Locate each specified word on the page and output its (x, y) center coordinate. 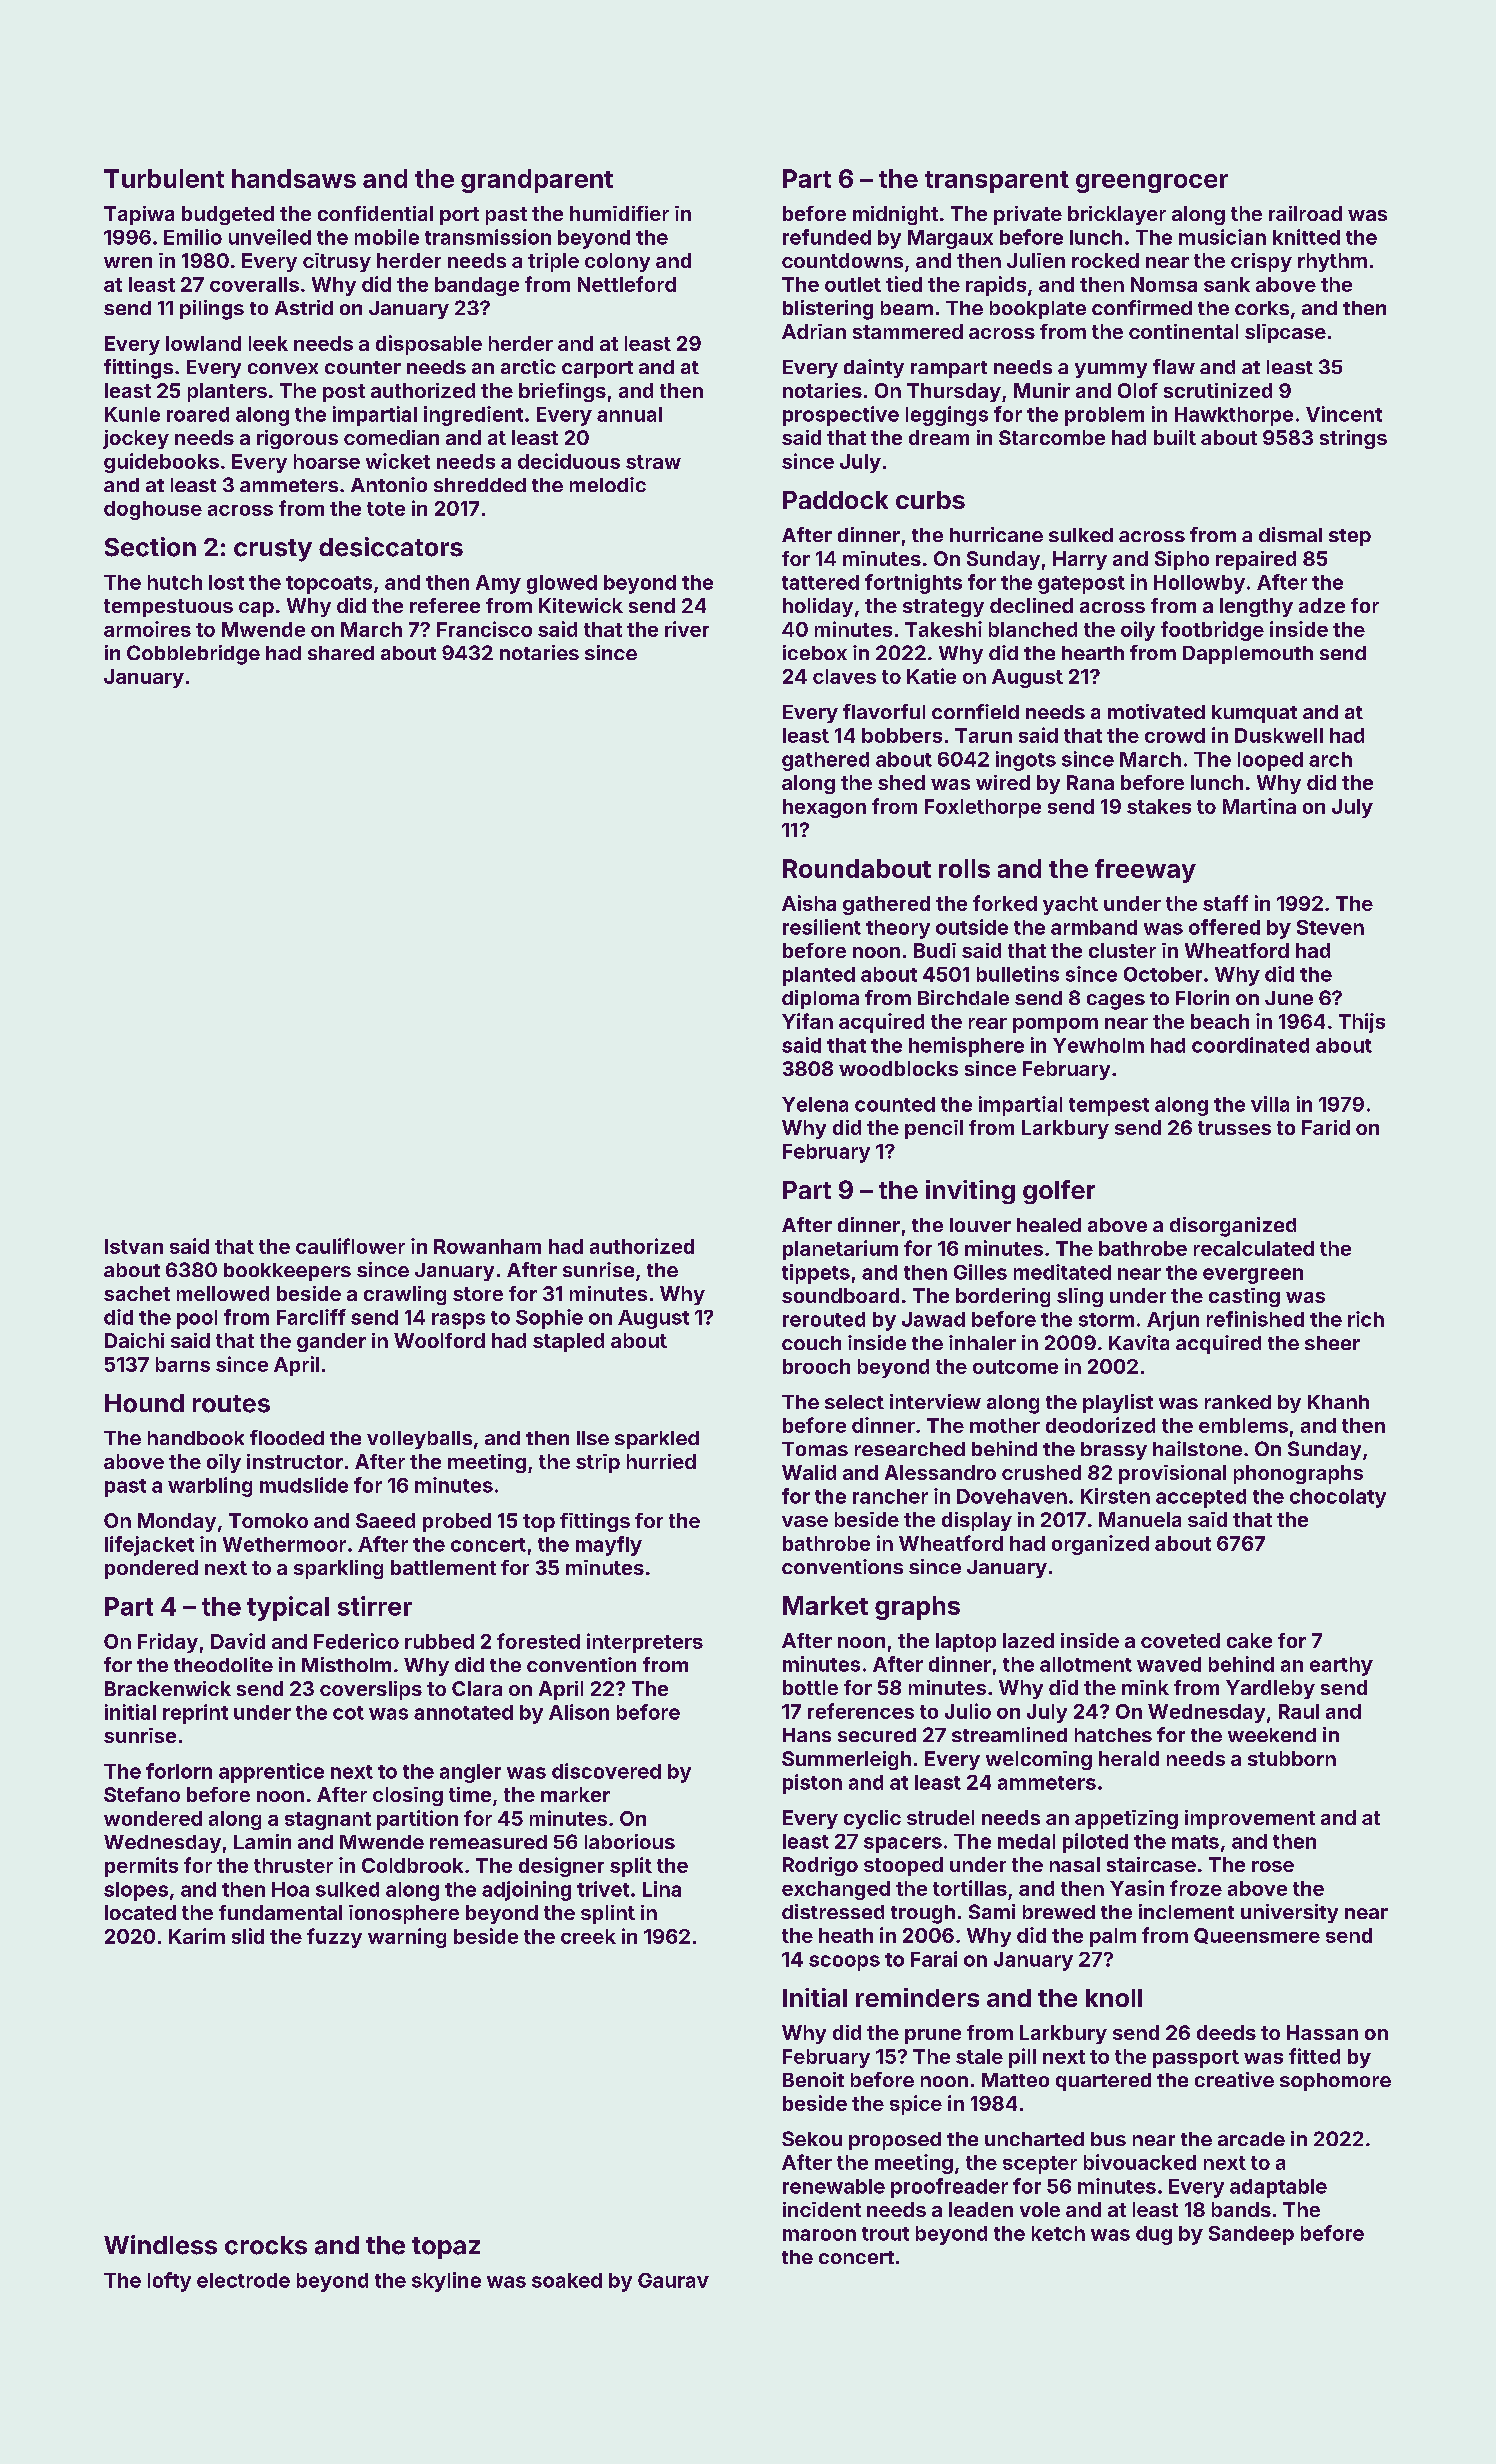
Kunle (132, 414)
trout (885, 2234)
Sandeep (1251, 2235)
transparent (997, 182)
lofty (169, 2282)
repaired (1256, 560)
